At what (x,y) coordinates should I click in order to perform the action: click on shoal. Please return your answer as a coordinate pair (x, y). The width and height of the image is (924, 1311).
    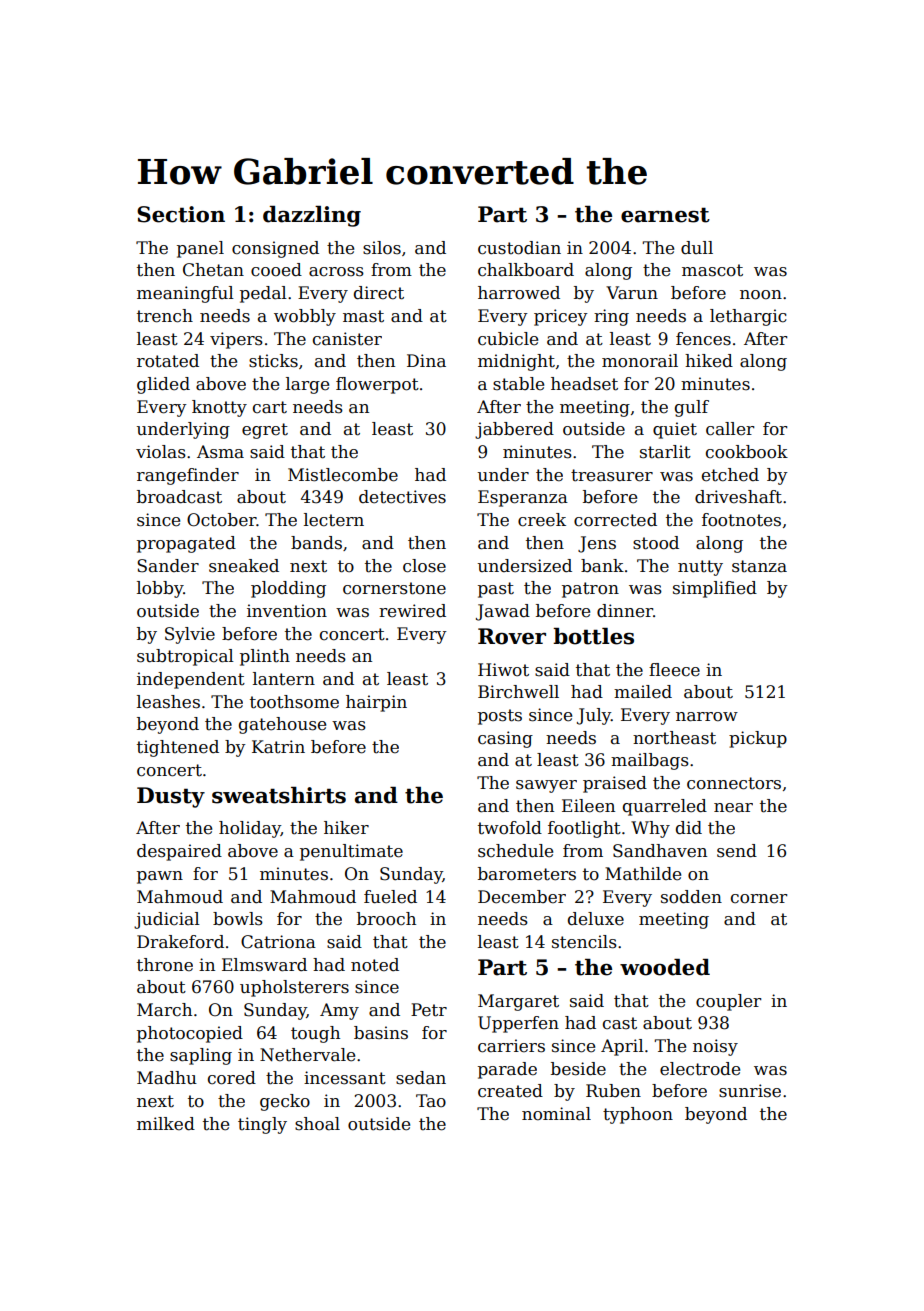
    Looking at the image, I should click on (317, 1124).
